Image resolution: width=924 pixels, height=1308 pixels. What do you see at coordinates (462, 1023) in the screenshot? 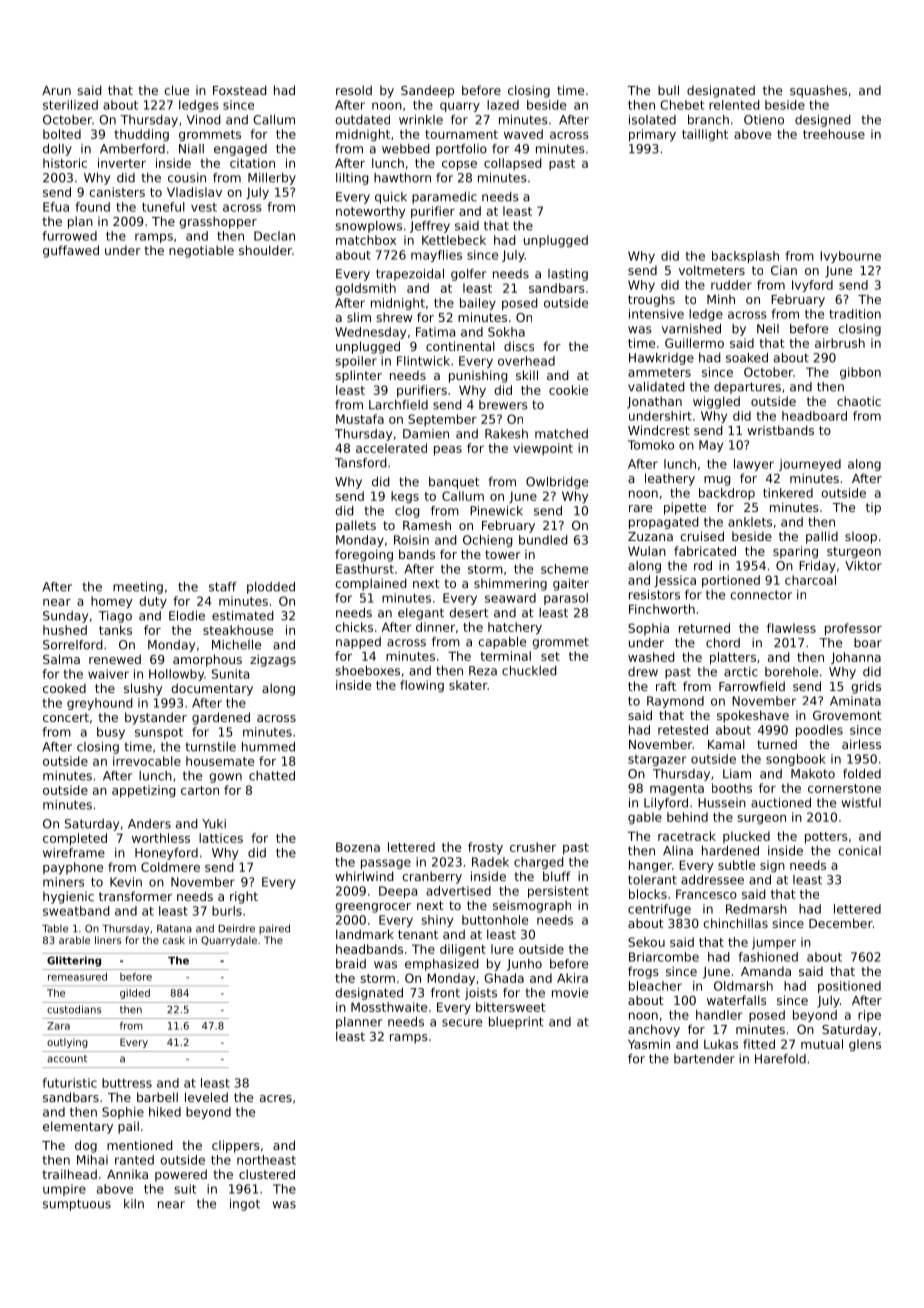
I see `secure` at bounding box center [462, 1023].
